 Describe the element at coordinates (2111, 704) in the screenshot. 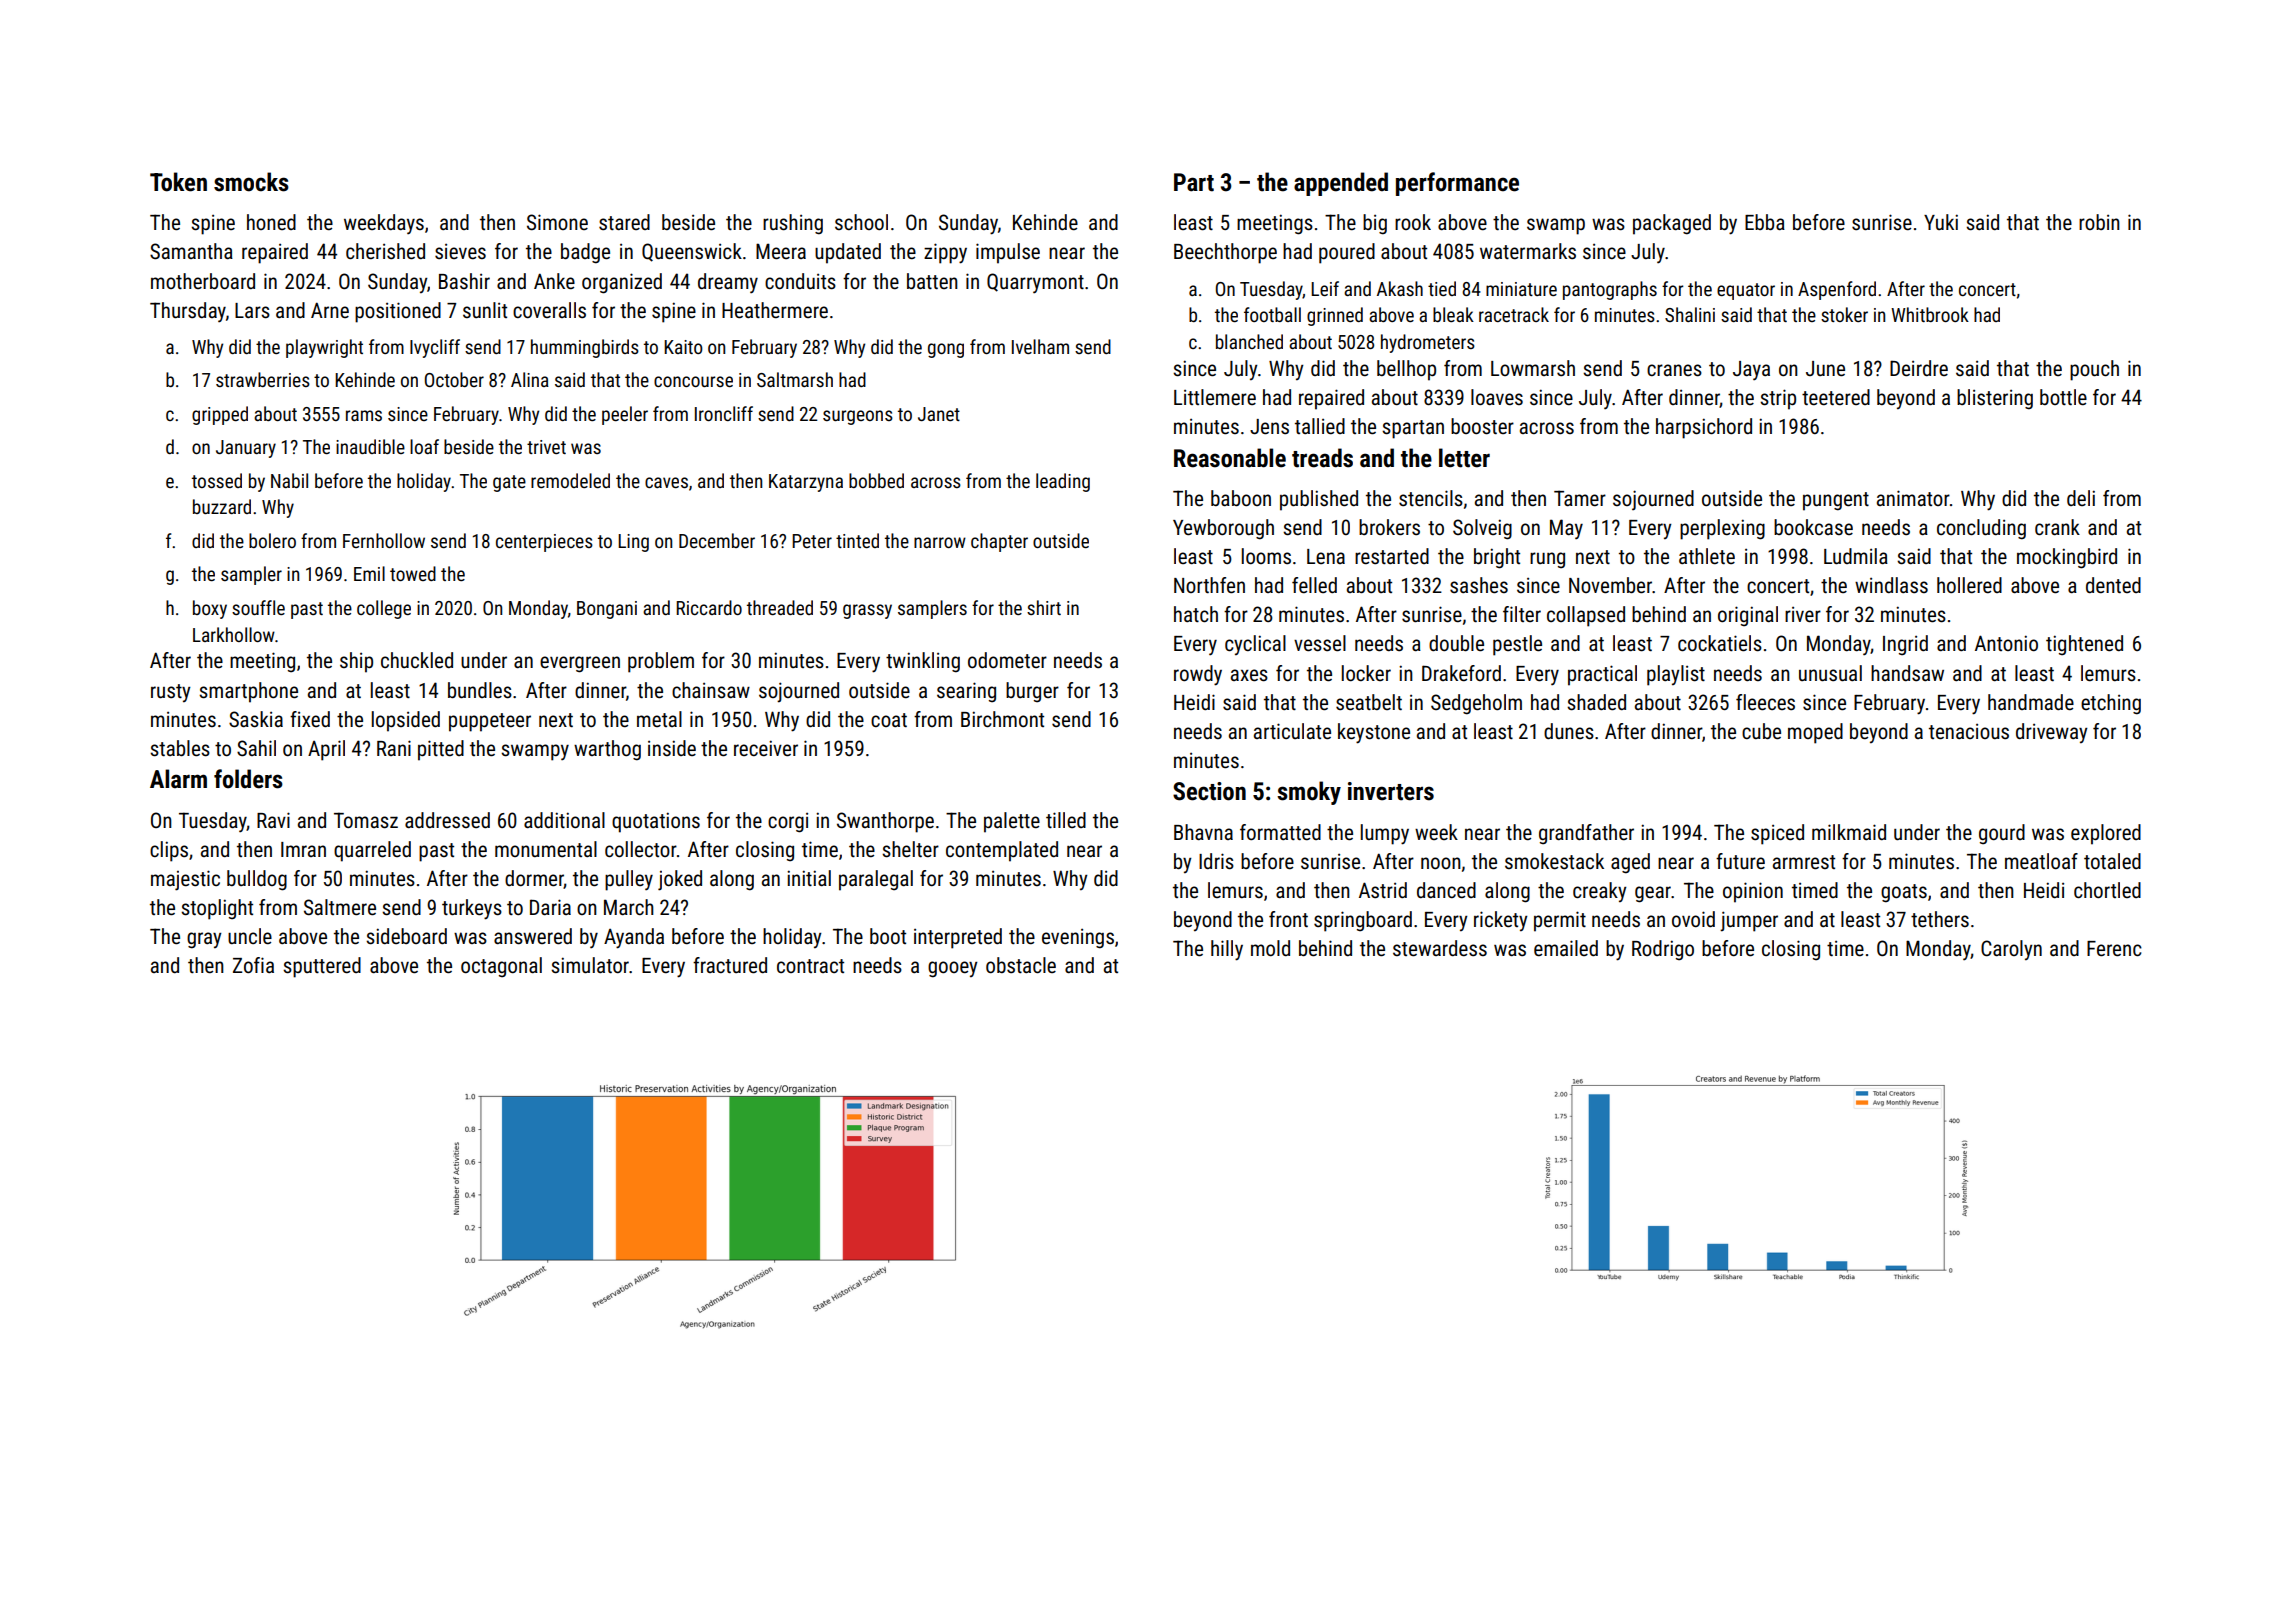

I see `etching` at that location.
